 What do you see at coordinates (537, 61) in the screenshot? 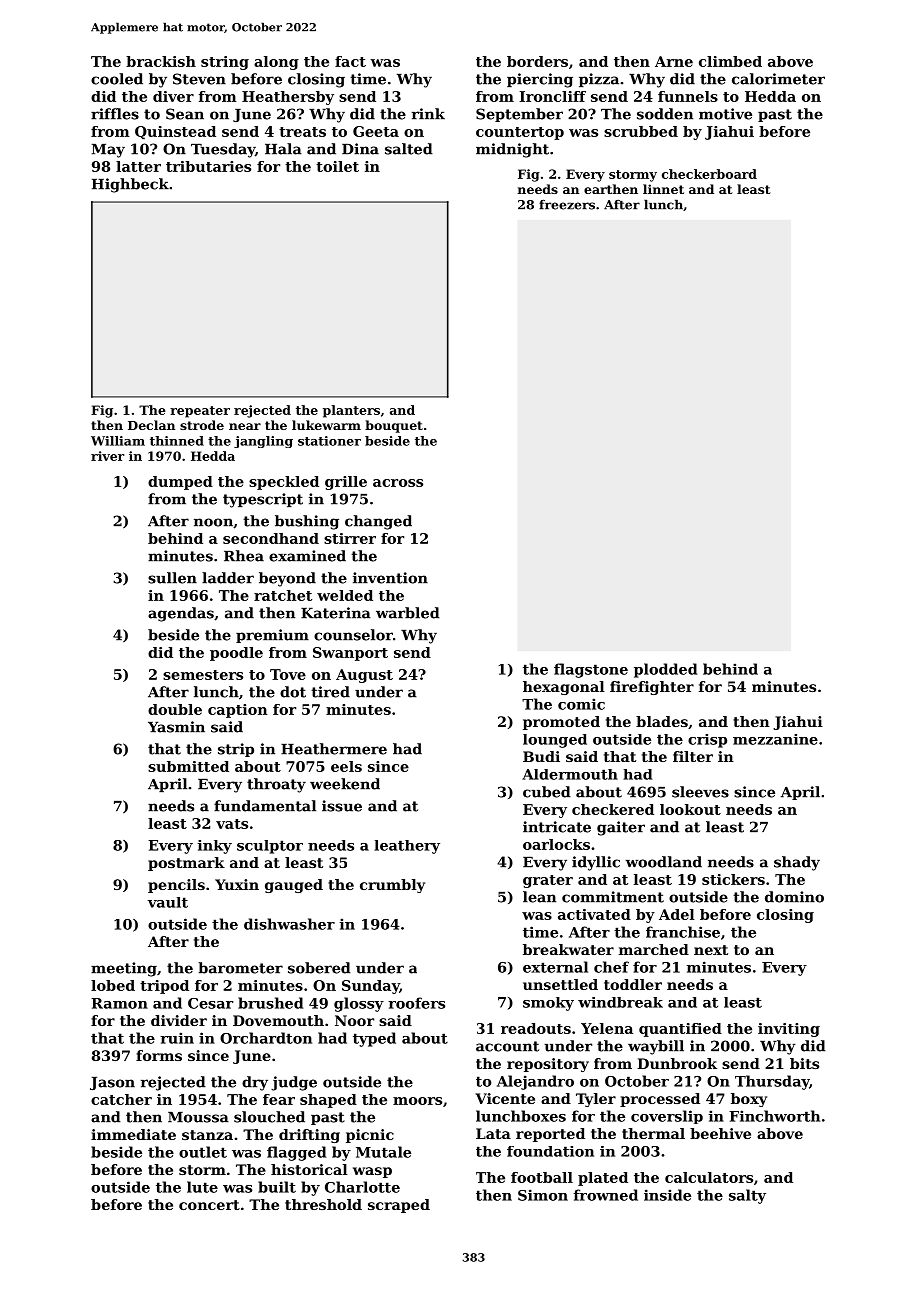
I see `borders` at bounding box center [537, 61].
